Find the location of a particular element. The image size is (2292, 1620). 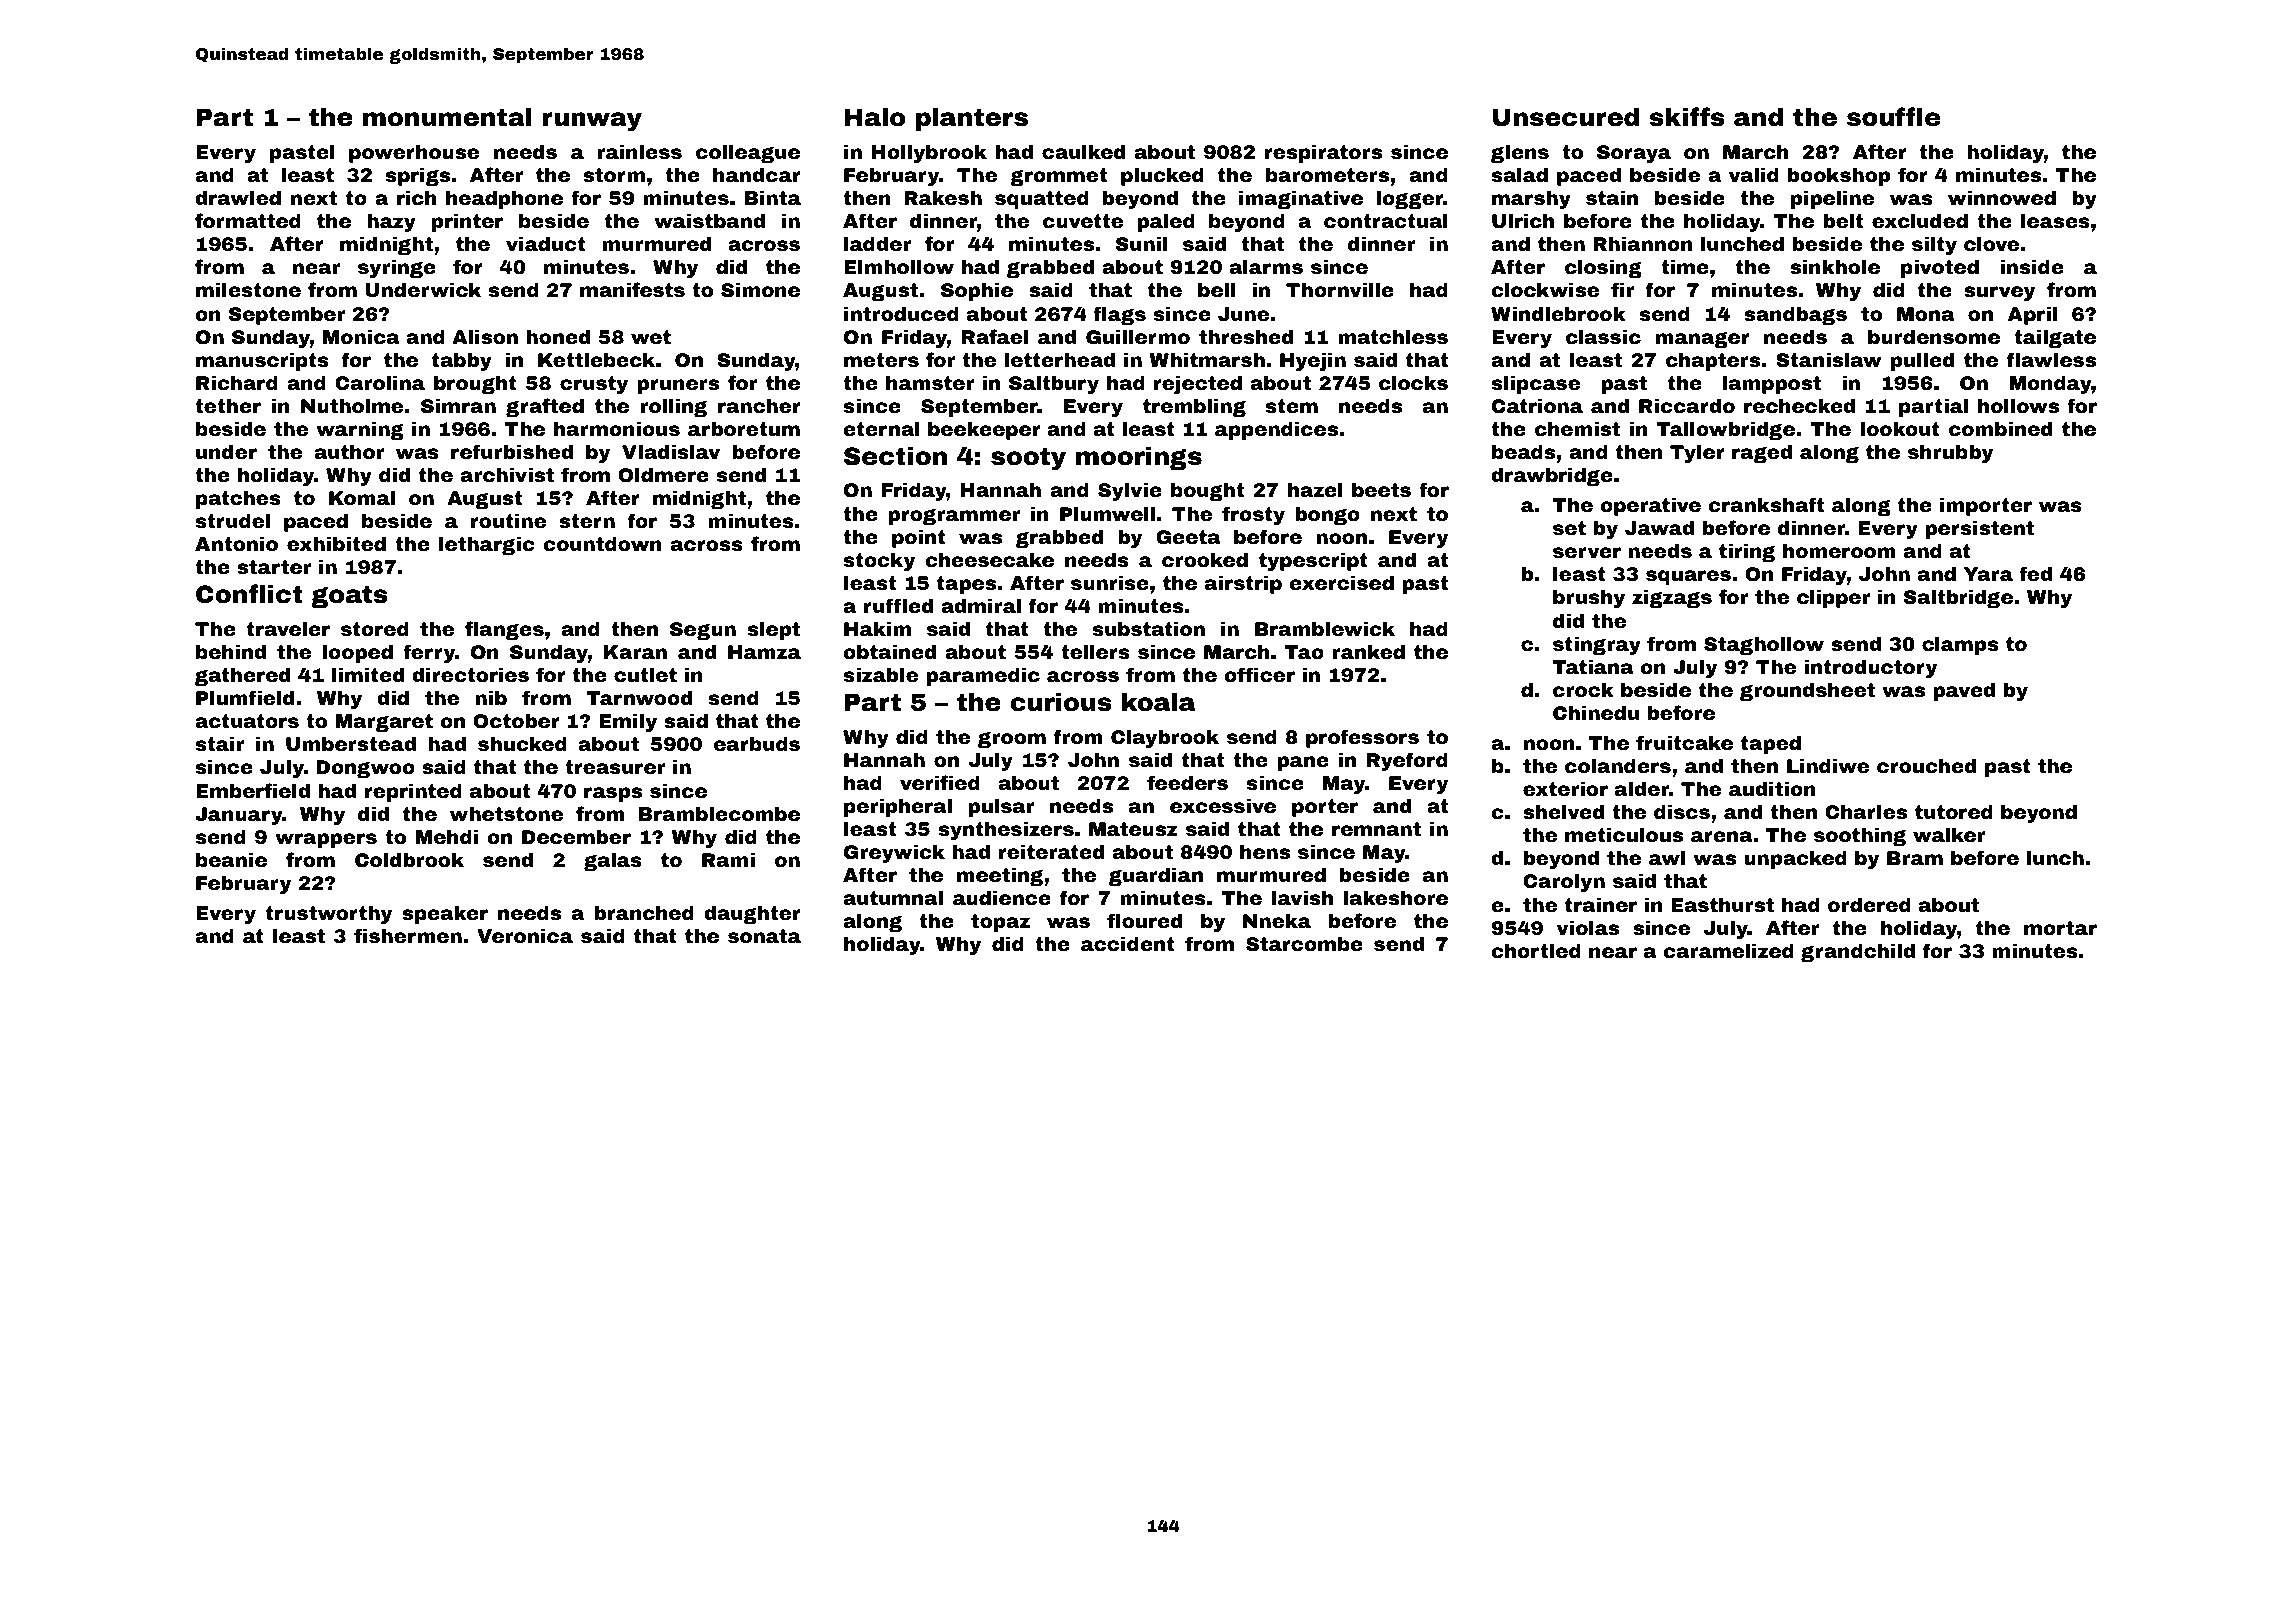

rainless is located at coordinates (639, 151).
